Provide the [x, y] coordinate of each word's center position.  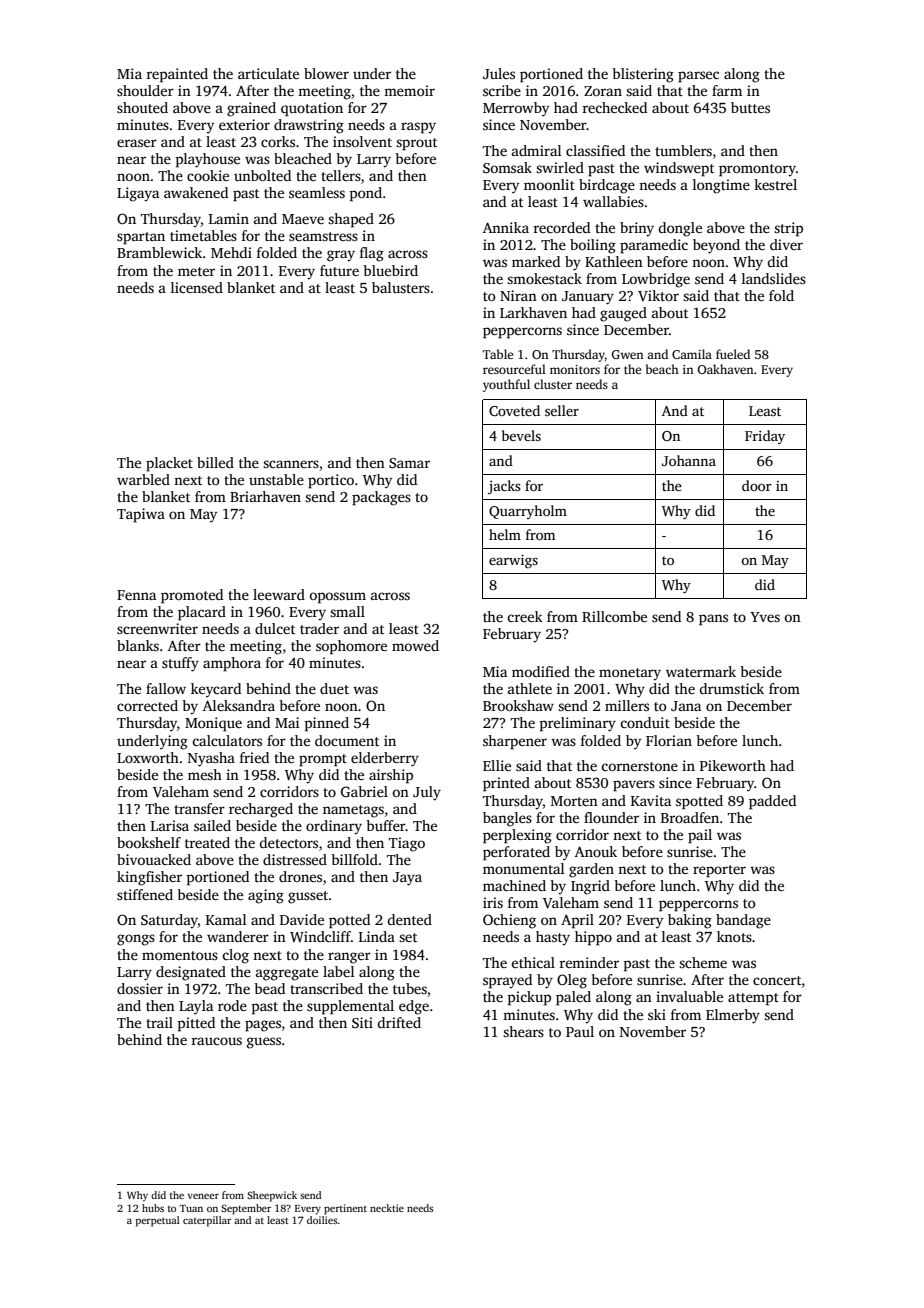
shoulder [145, 90]
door [757, 485]
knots [734, 936]
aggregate [287, 974]
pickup [529, 998]
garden [591, 870]
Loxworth [148, 757]
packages [381, 498]
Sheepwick [272, 1196]
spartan [141, 238]
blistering [643, 75]
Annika [506, 227]
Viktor [658, 295]
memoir [409, 90]
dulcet [275, 628]
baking [690, 921]
